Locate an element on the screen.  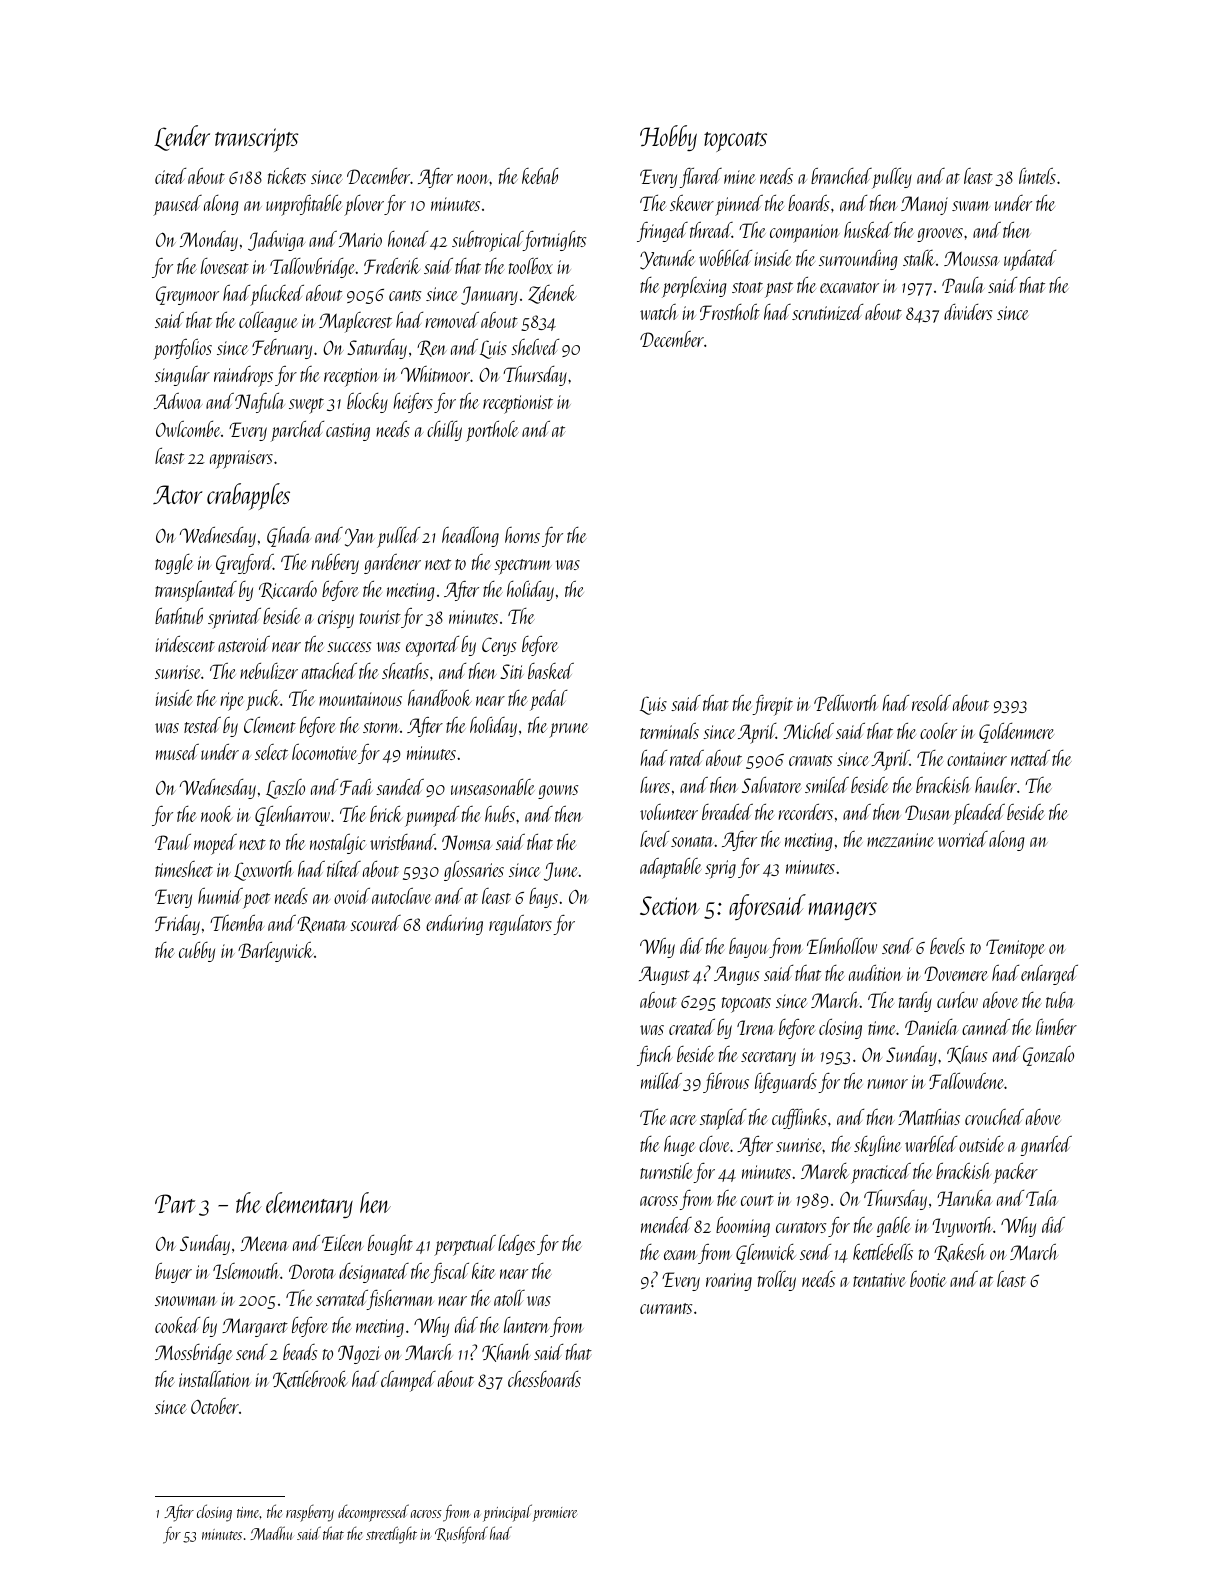
Khanh is located at coordinates (506, 1353).
